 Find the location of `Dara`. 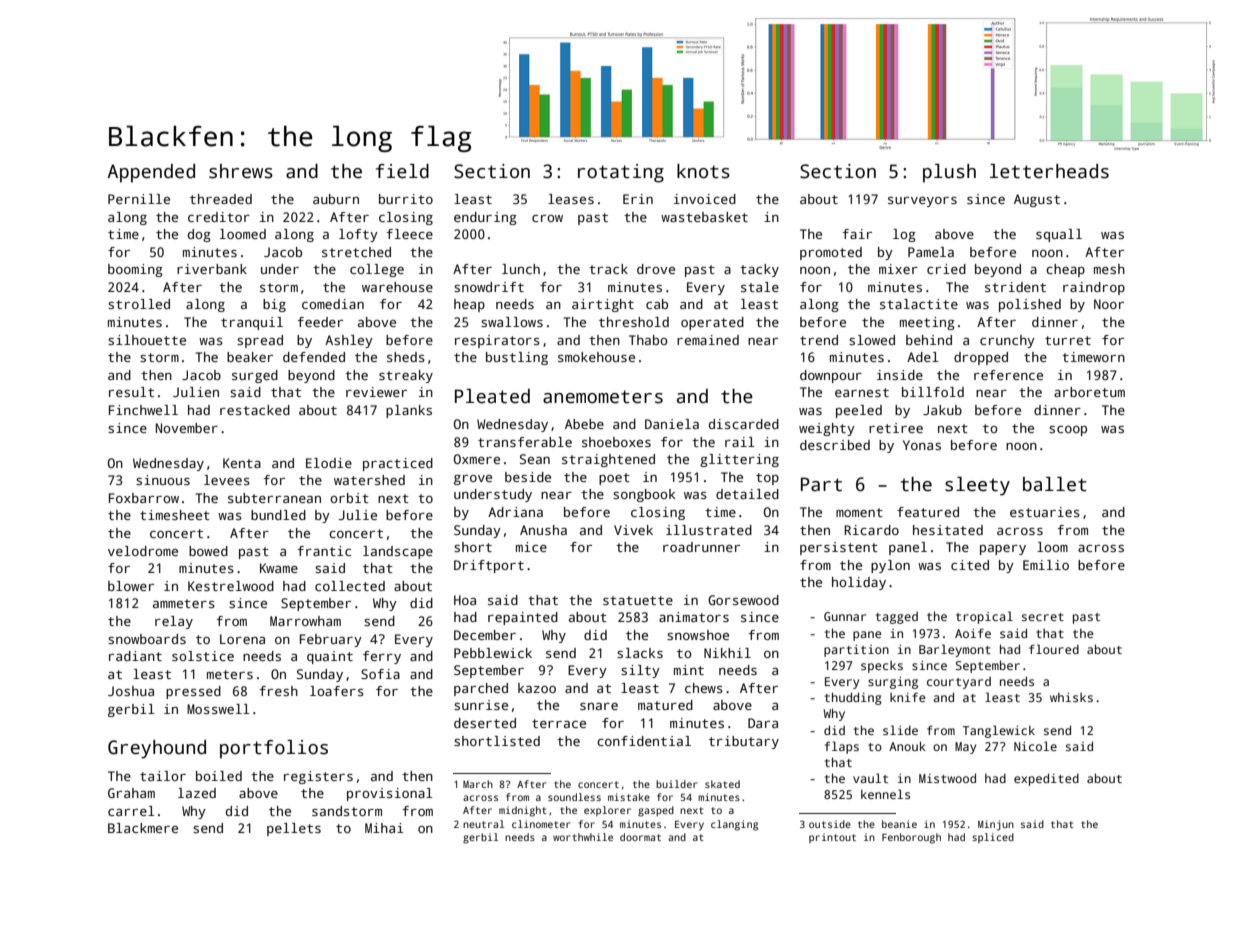

Dara is located at coordinates (763, 723).
